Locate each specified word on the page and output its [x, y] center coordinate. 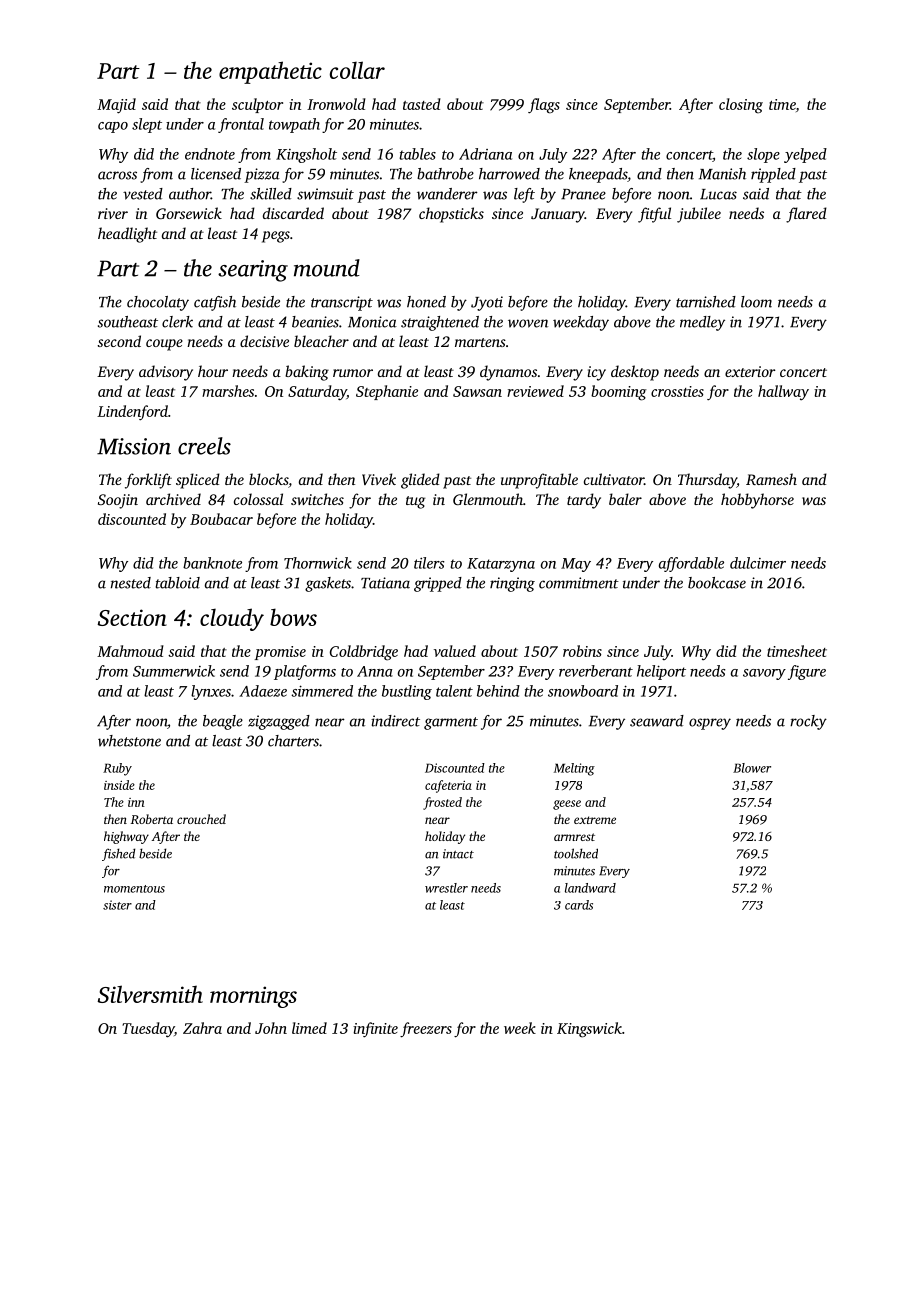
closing [741, 106]
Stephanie [387, 392]
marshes [228, 391]
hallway [783, 393]
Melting [574, 769]
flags [544, 106]
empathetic [270, 72]
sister [117, 905]
